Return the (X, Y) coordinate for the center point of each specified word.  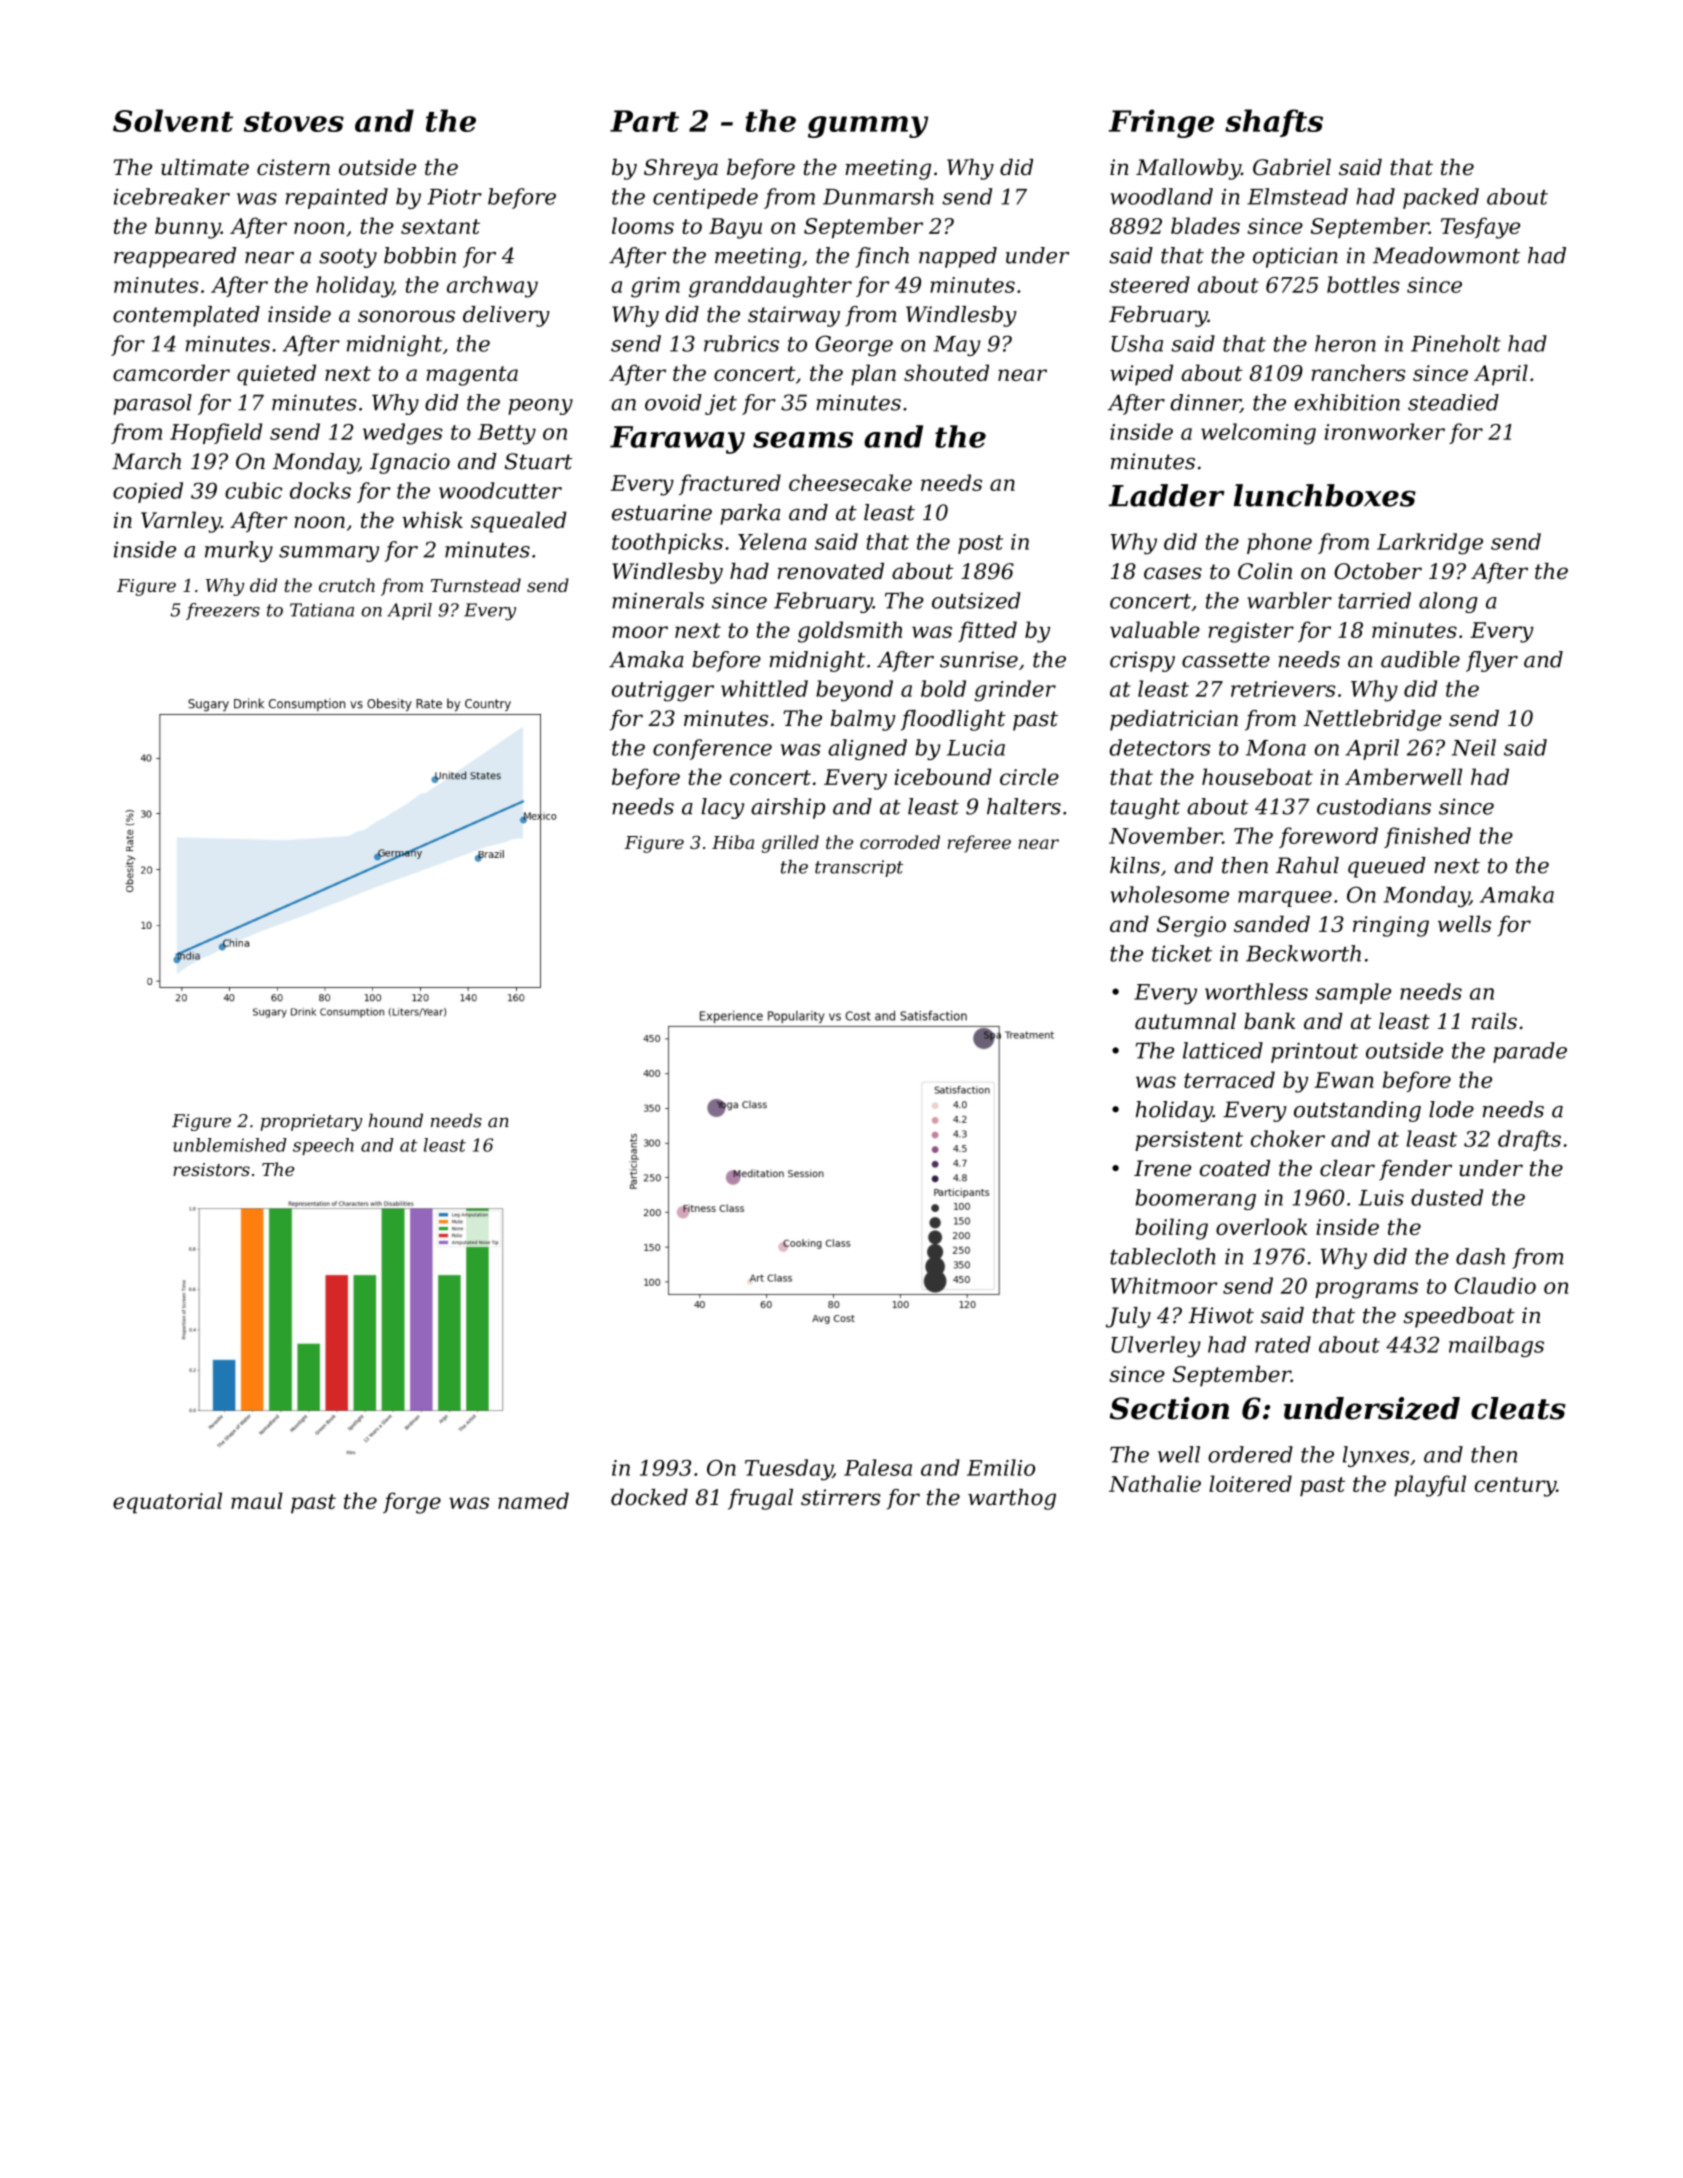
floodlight (953, 720)
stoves (293, 122)
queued (1387, 867)
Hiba (733, 842)
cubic (253, 490)
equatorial (167, 1503)
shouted (946, 372)
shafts (1274, 123)
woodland (1162, 196)
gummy (868, 127)
